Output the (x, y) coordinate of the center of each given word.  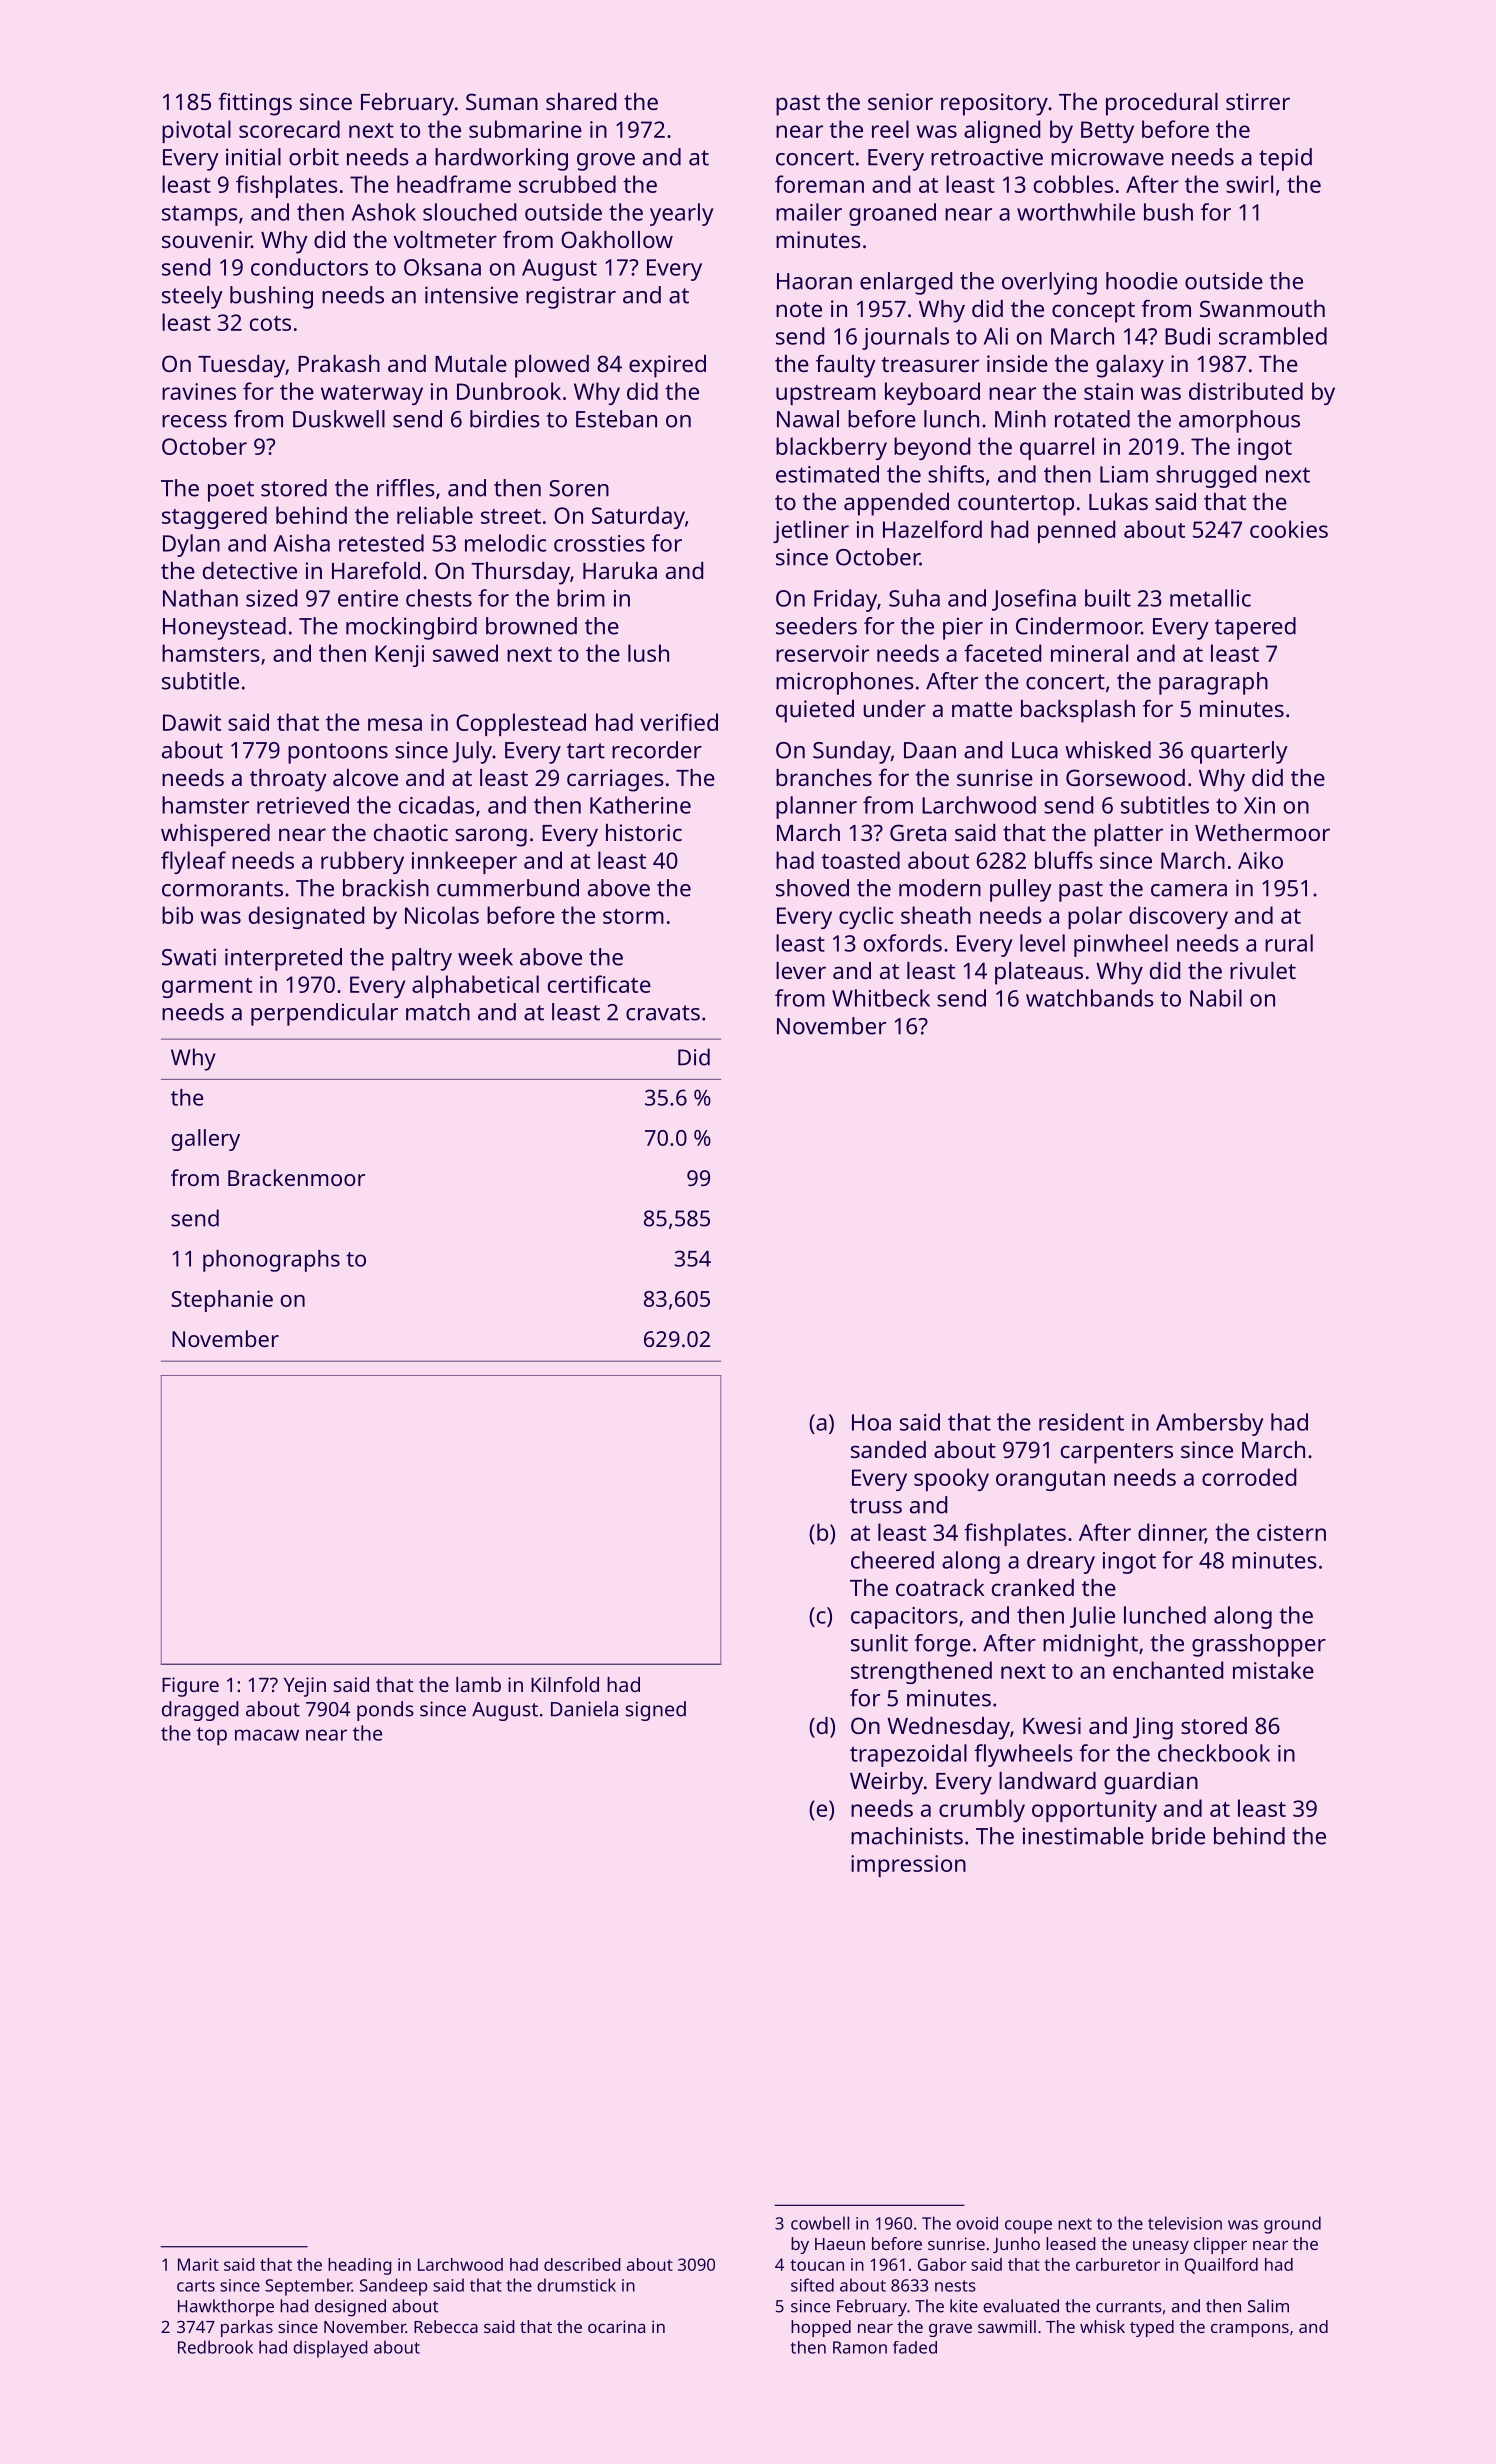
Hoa (871, 1422)
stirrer (1258, 101)
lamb (478, 1684)
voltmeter (445, 239)
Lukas (1118, 501)
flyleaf (193, 862)
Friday (845, 600)
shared (581, 101)
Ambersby (1210, 1424)
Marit (198, 2264)
